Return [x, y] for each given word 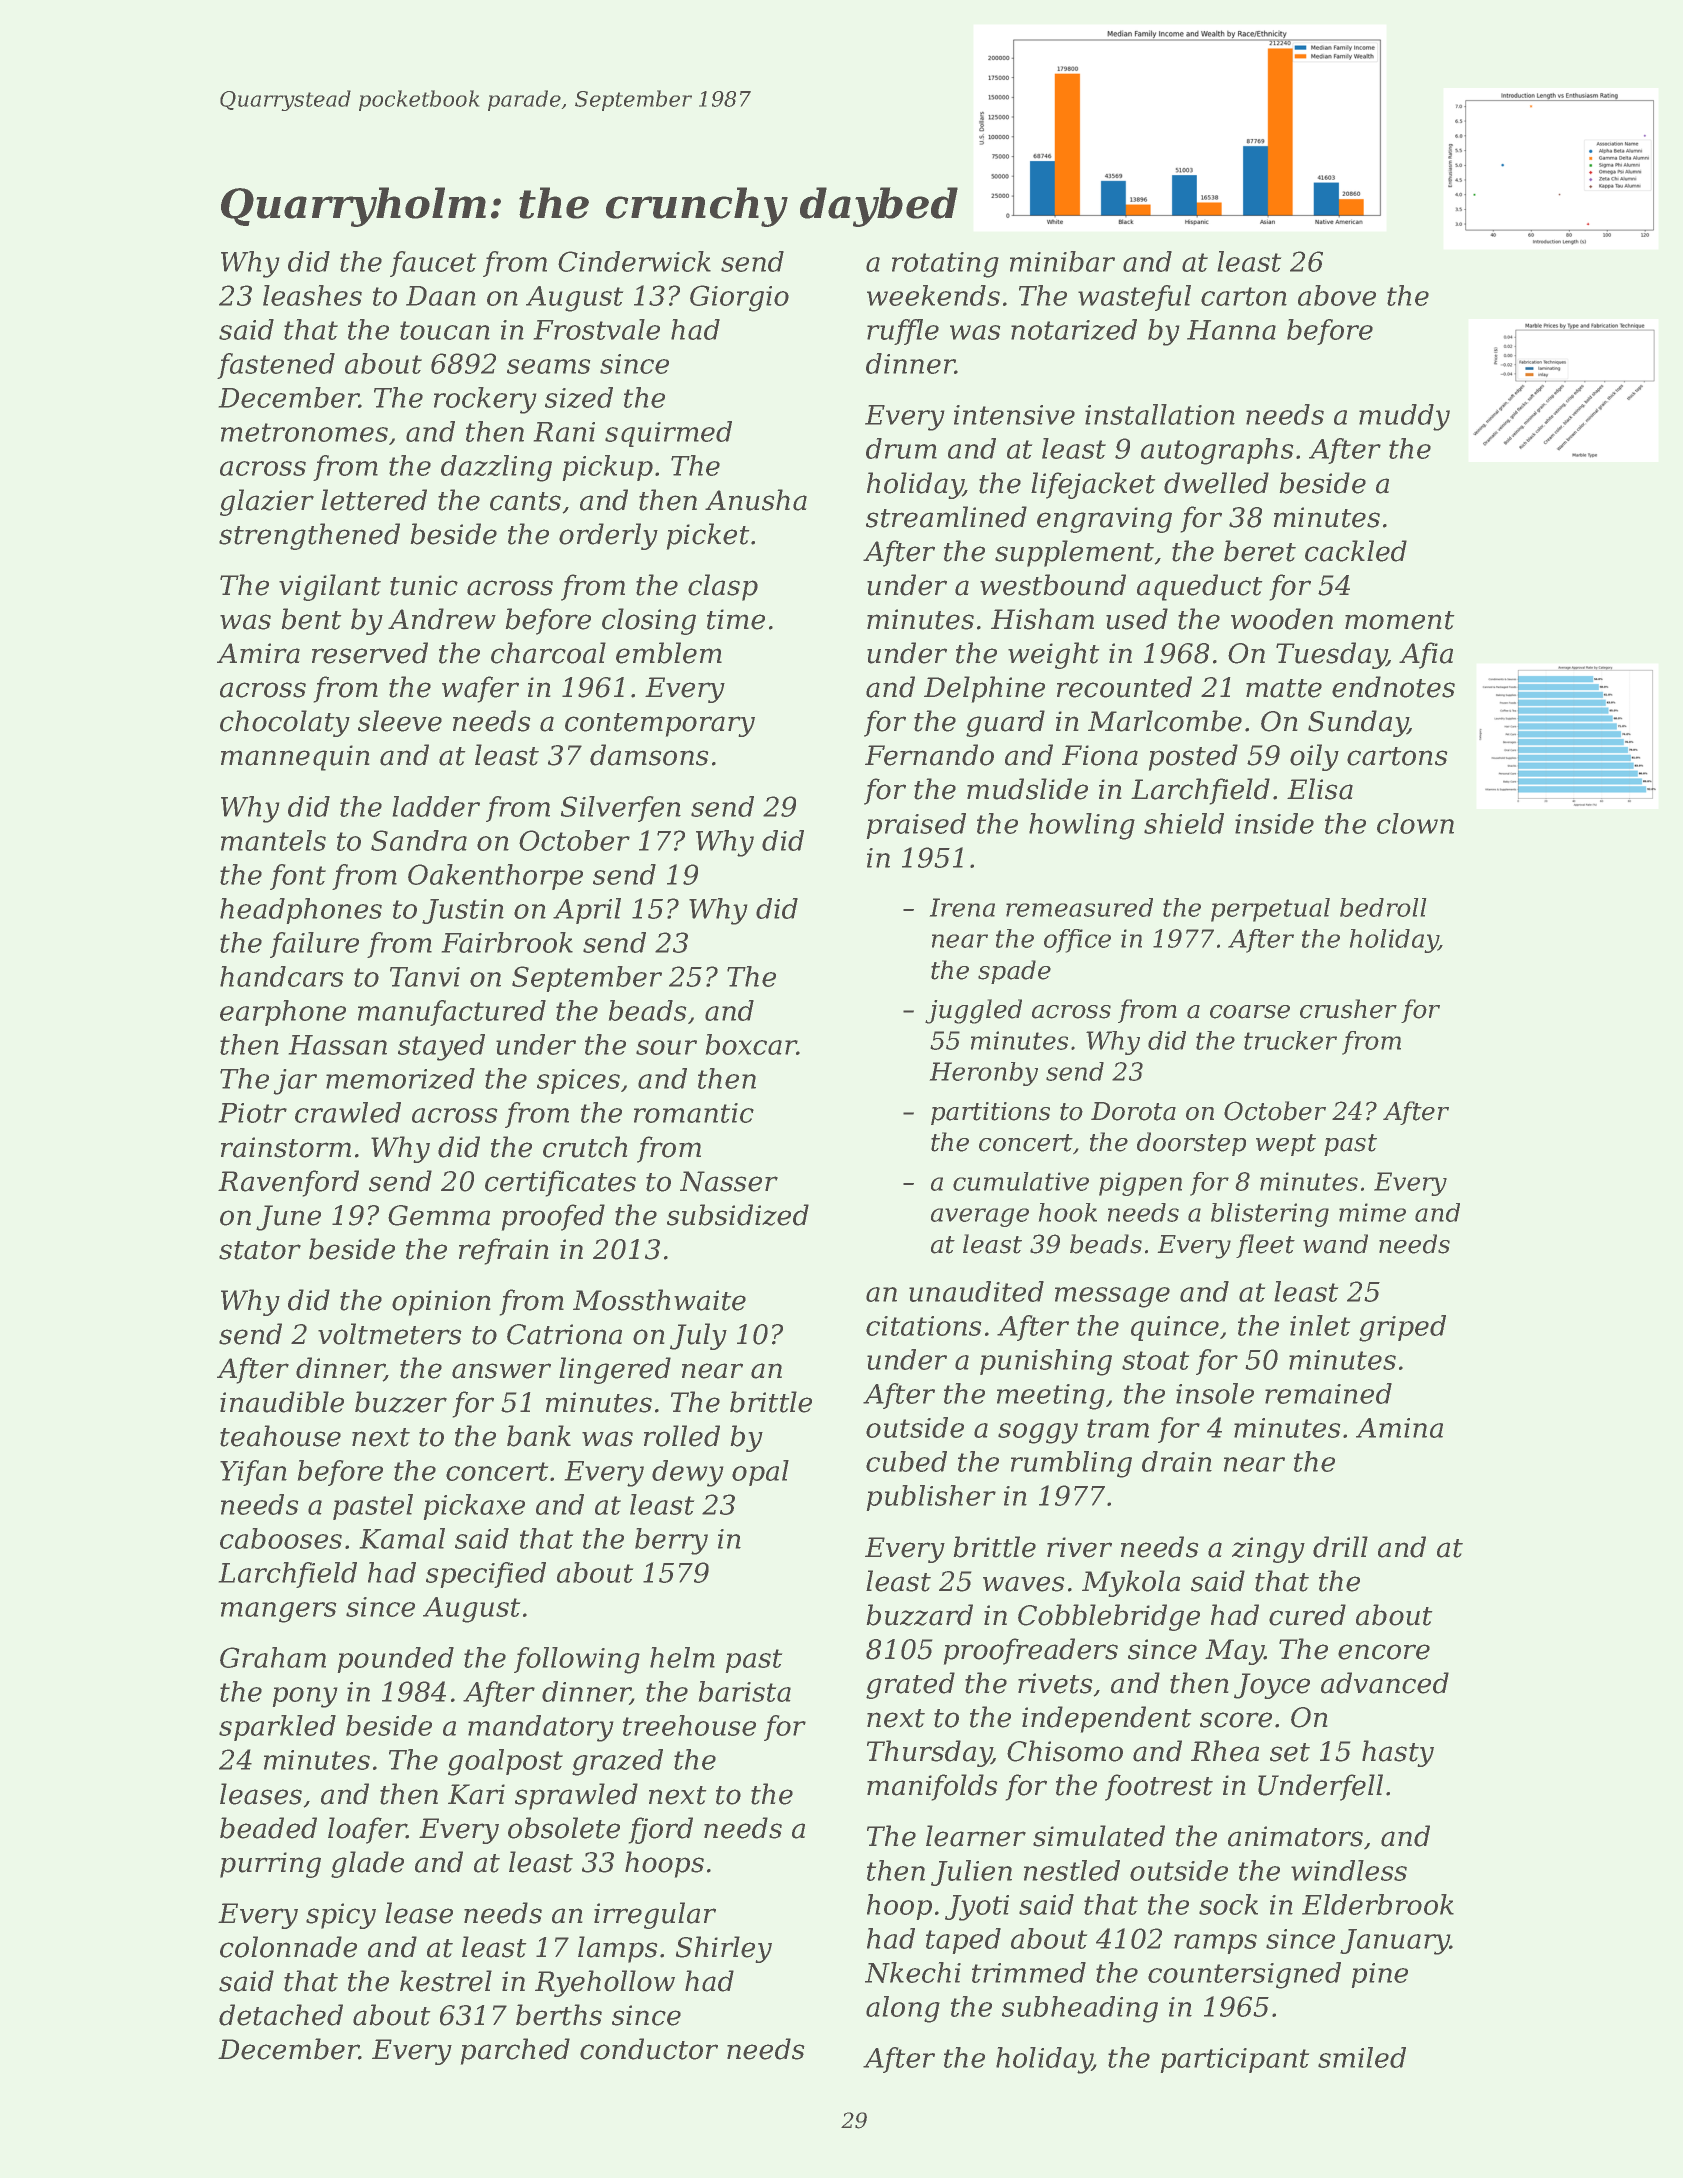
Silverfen [621, 809]
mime [1372, 1212]
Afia [1426, 655]
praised [916, 826]
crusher [1348, 1009]
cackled [1356, 551]
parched [515, 2051]
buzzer [401, 1402]
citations [923, 1326]
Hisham [1042, 619]
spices [578, 1081]
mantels [273, 840]
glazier [267, 502]
